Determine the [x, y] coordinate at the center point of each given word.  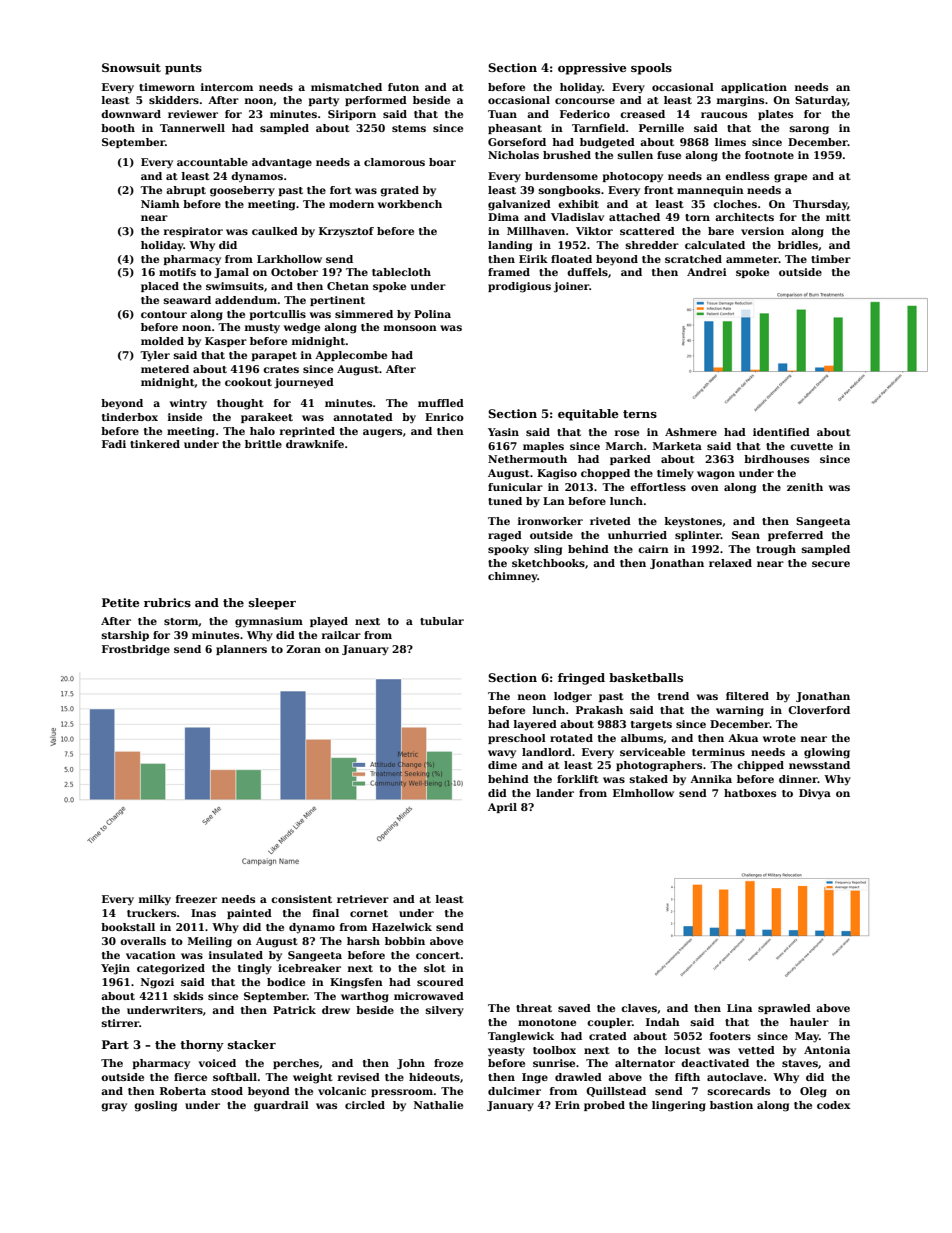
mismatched [346, 87]
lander [555, 793]
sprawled [784, 1009]
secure [831, 564]
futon [403, 87]
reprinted [307, 432]
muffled [441, 403]
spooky [508, 550]
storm [181, 621]
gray [114, 1107]
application [754, 88]
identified [781, 432]
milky [155, 900]
